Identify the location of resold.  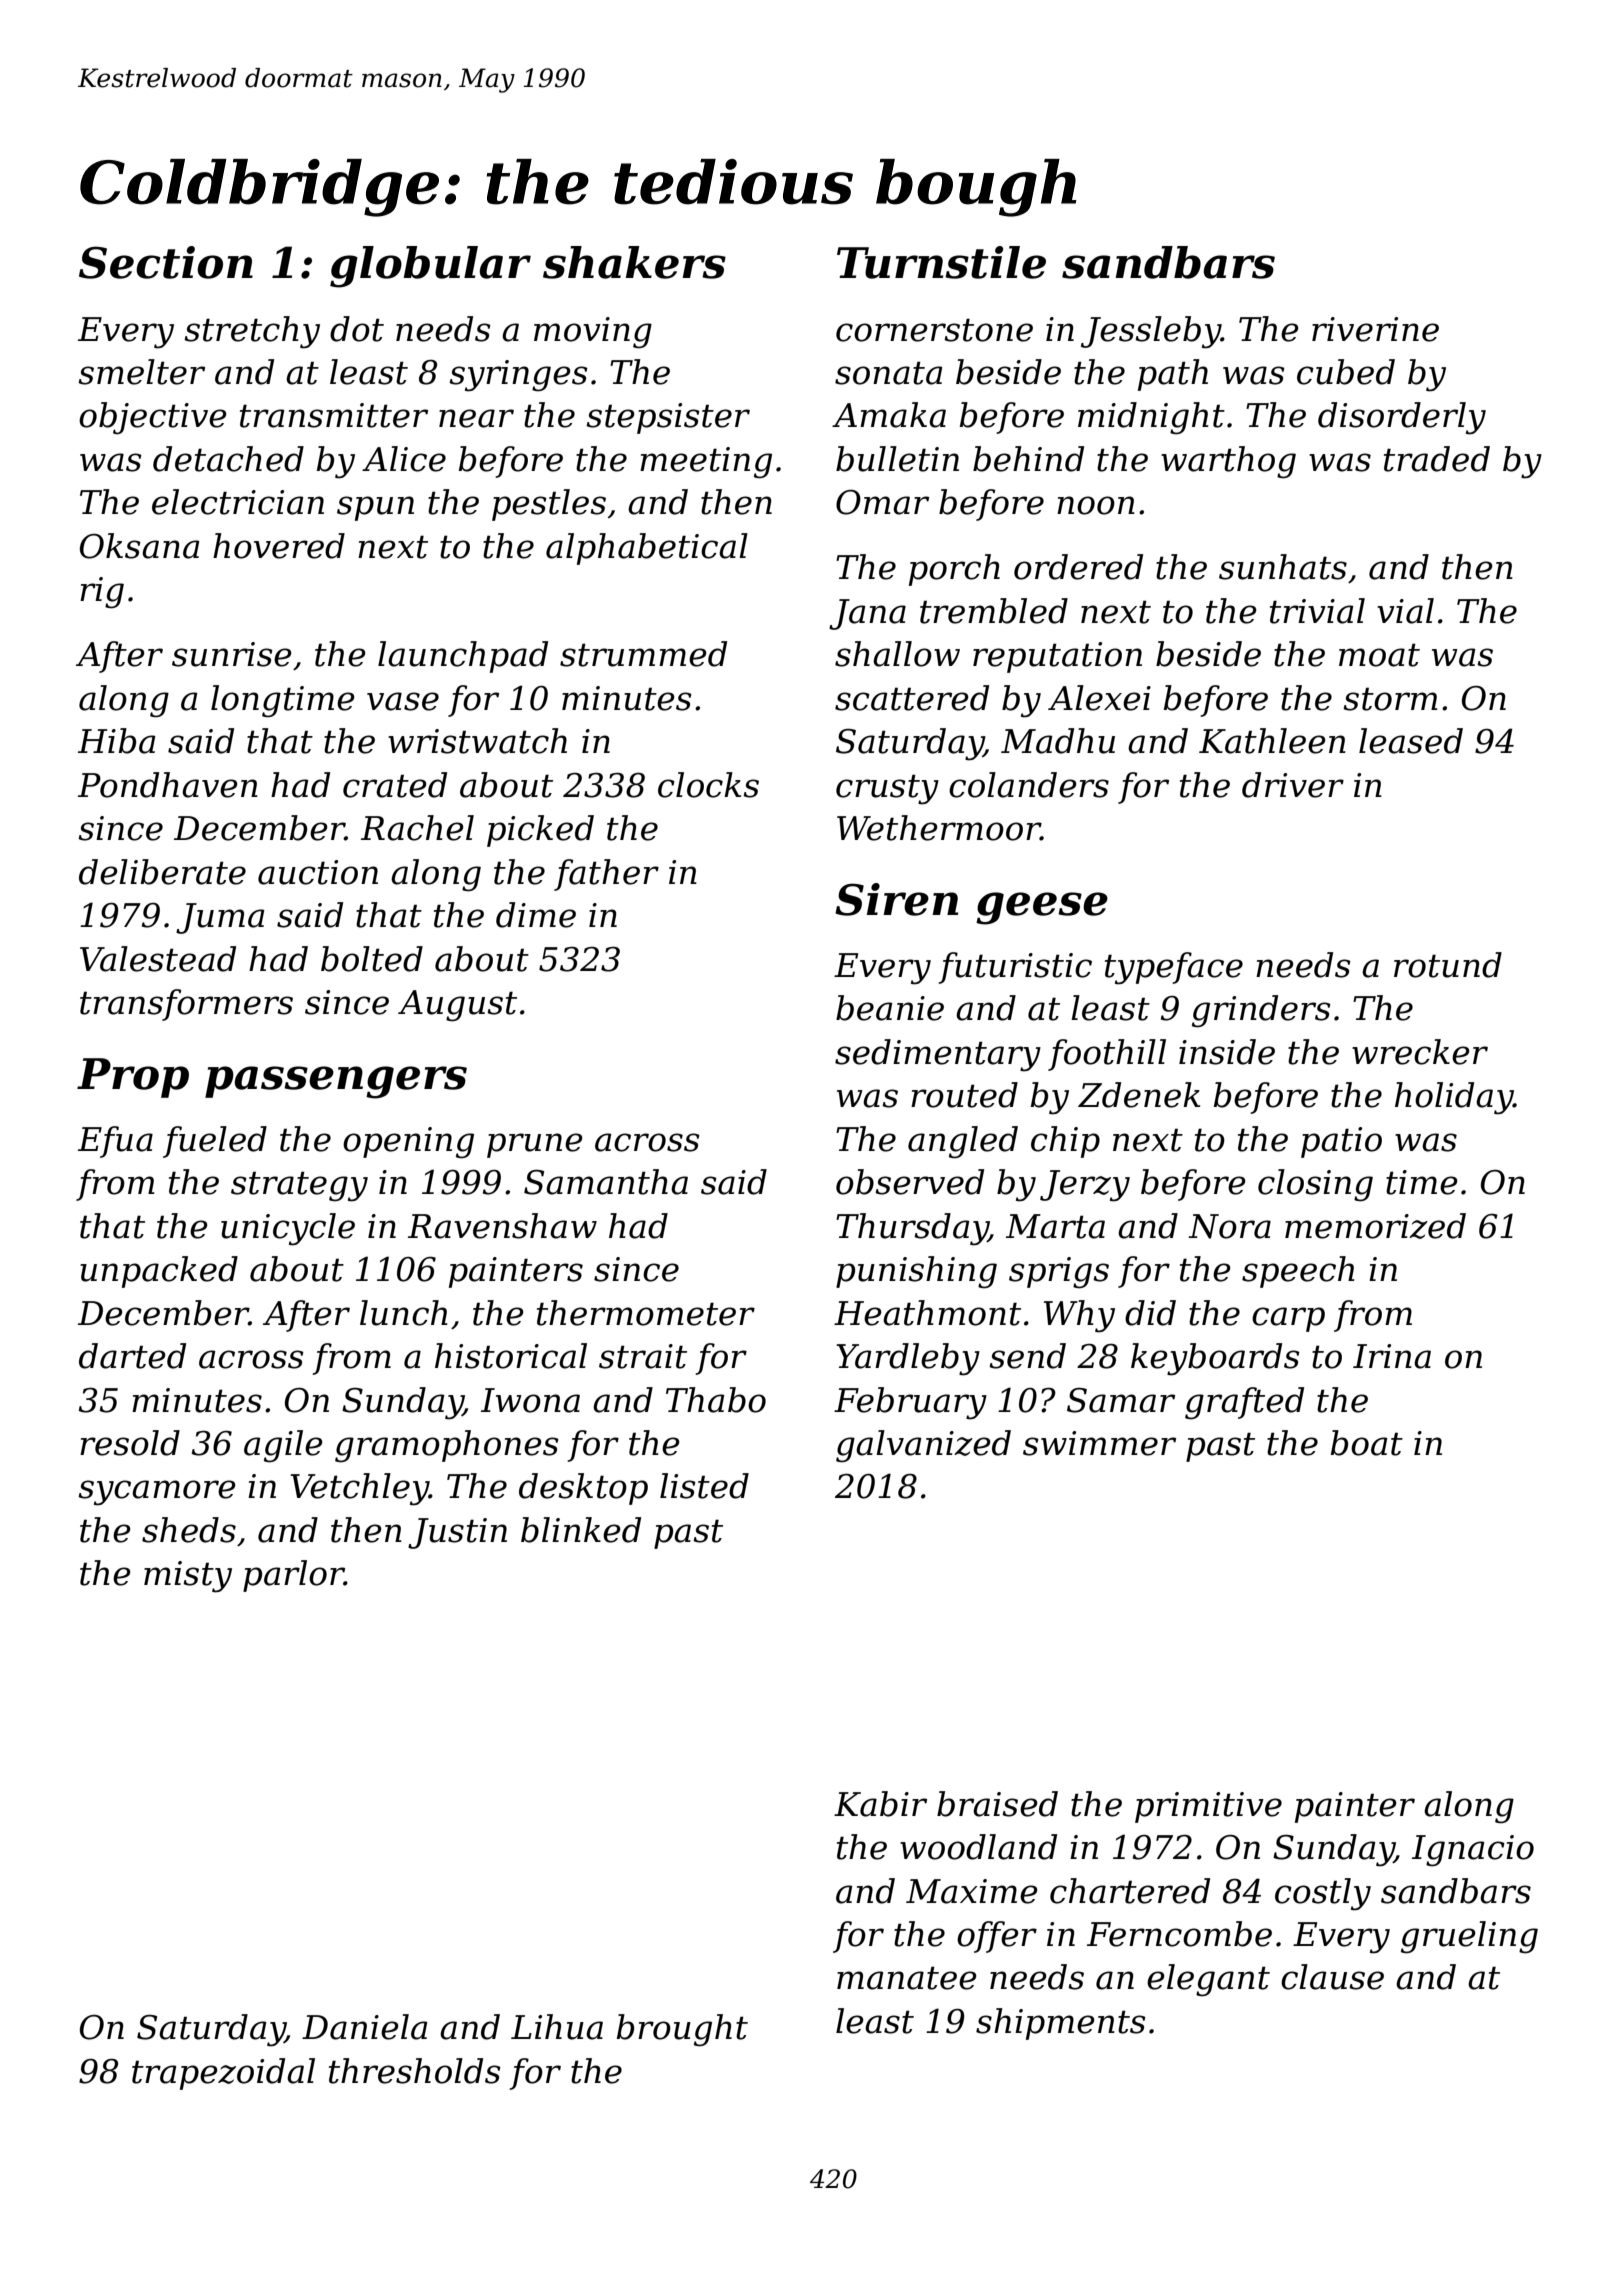
(130, 1443).
